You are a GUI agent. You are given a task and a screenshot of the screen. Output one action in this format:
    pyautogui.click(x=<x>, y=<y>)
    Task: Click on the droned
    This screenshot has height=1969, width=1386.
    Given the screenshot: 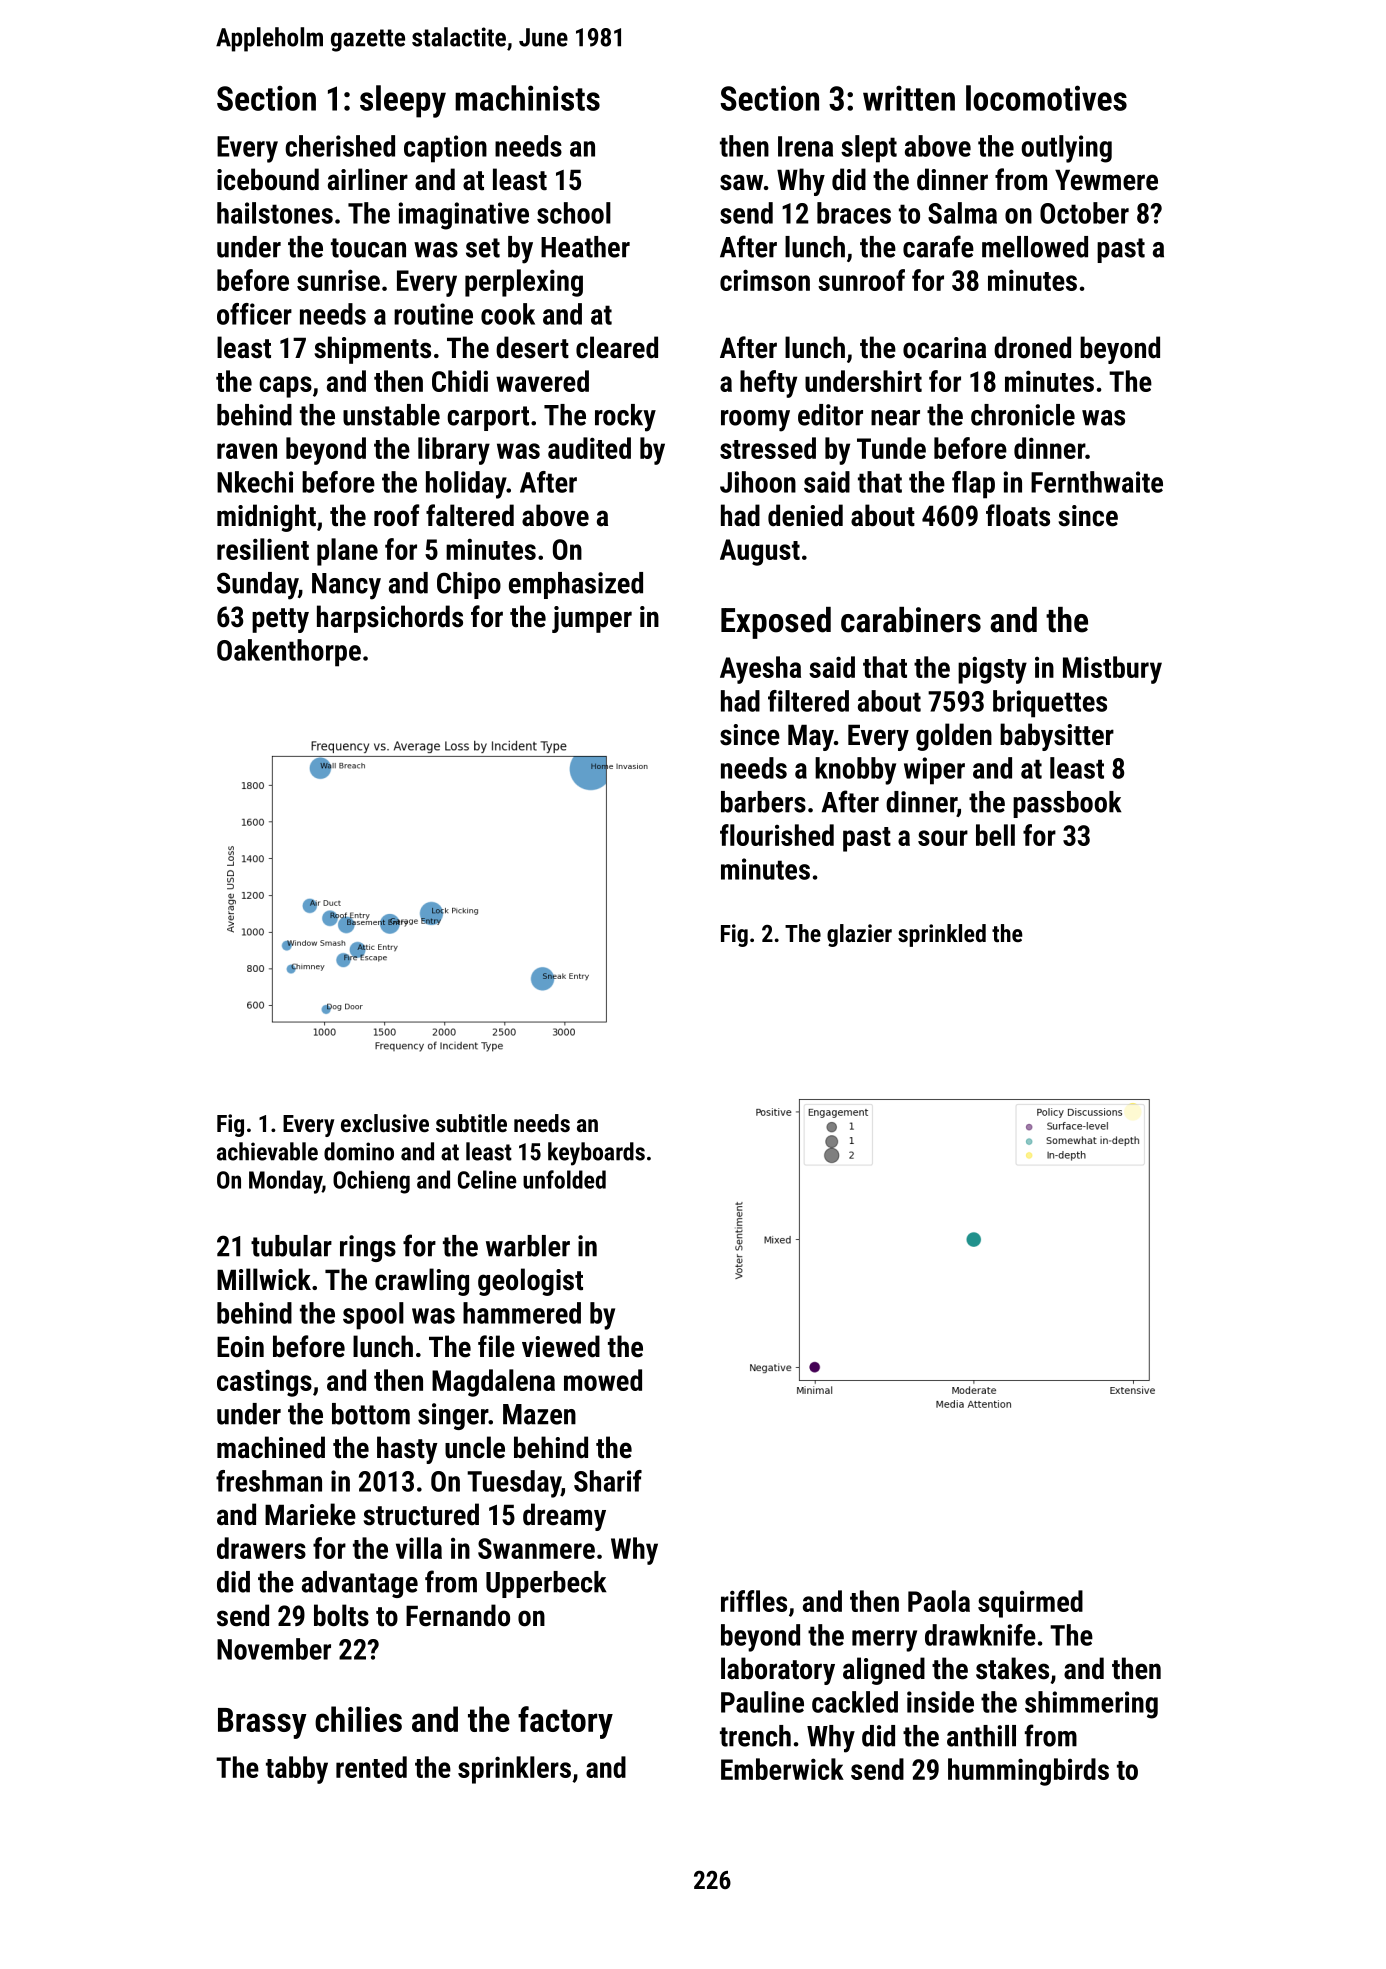 What is the action you would take?
    pyautogui.click(x=1032, y=347)
